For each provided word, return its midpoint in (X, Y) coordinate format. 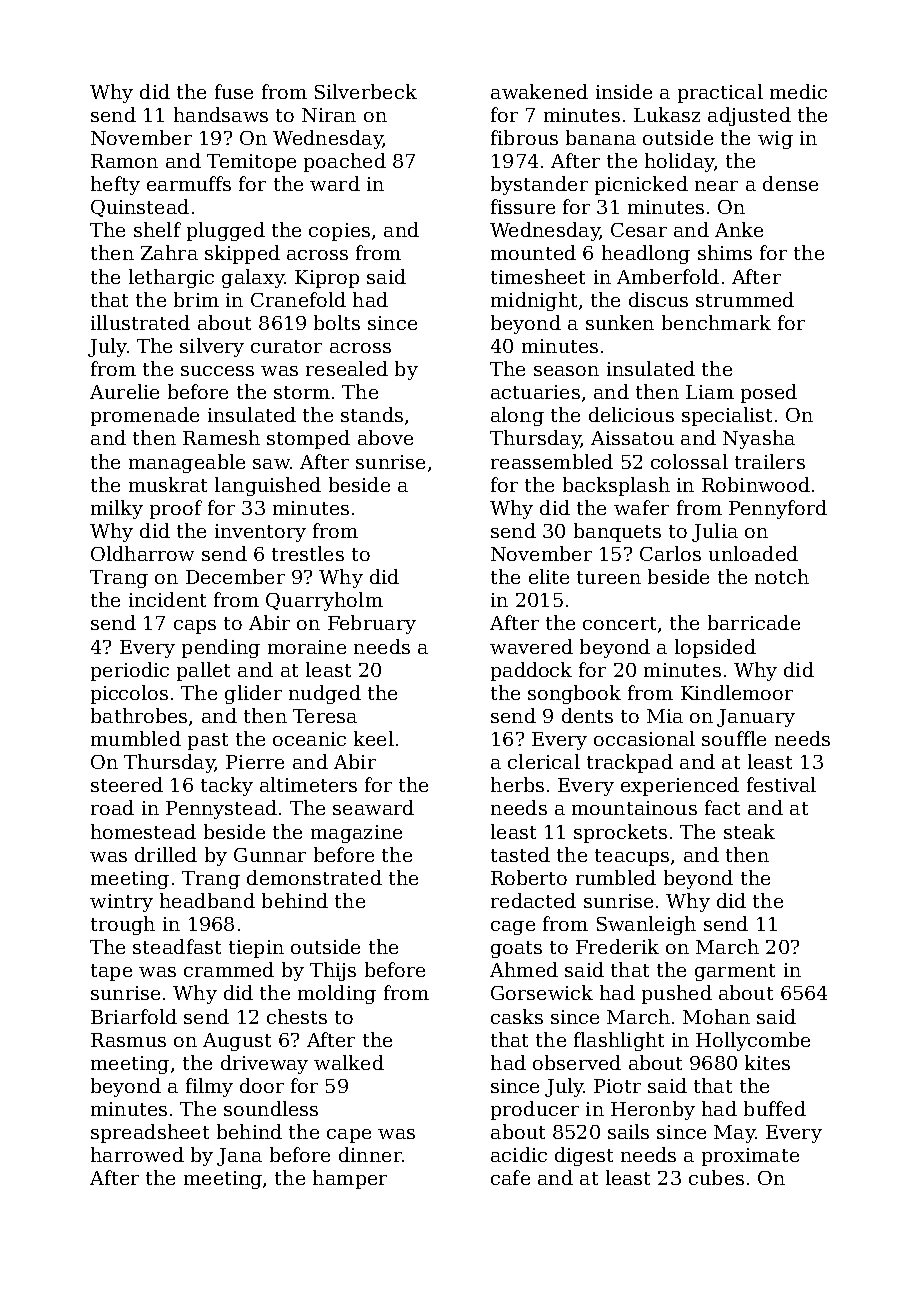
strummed (745, 299)
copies (339, 232)
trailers (770, 461)
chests (297, 1016)
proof (176, 509)
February (372, 624)
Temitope (251, 163)
